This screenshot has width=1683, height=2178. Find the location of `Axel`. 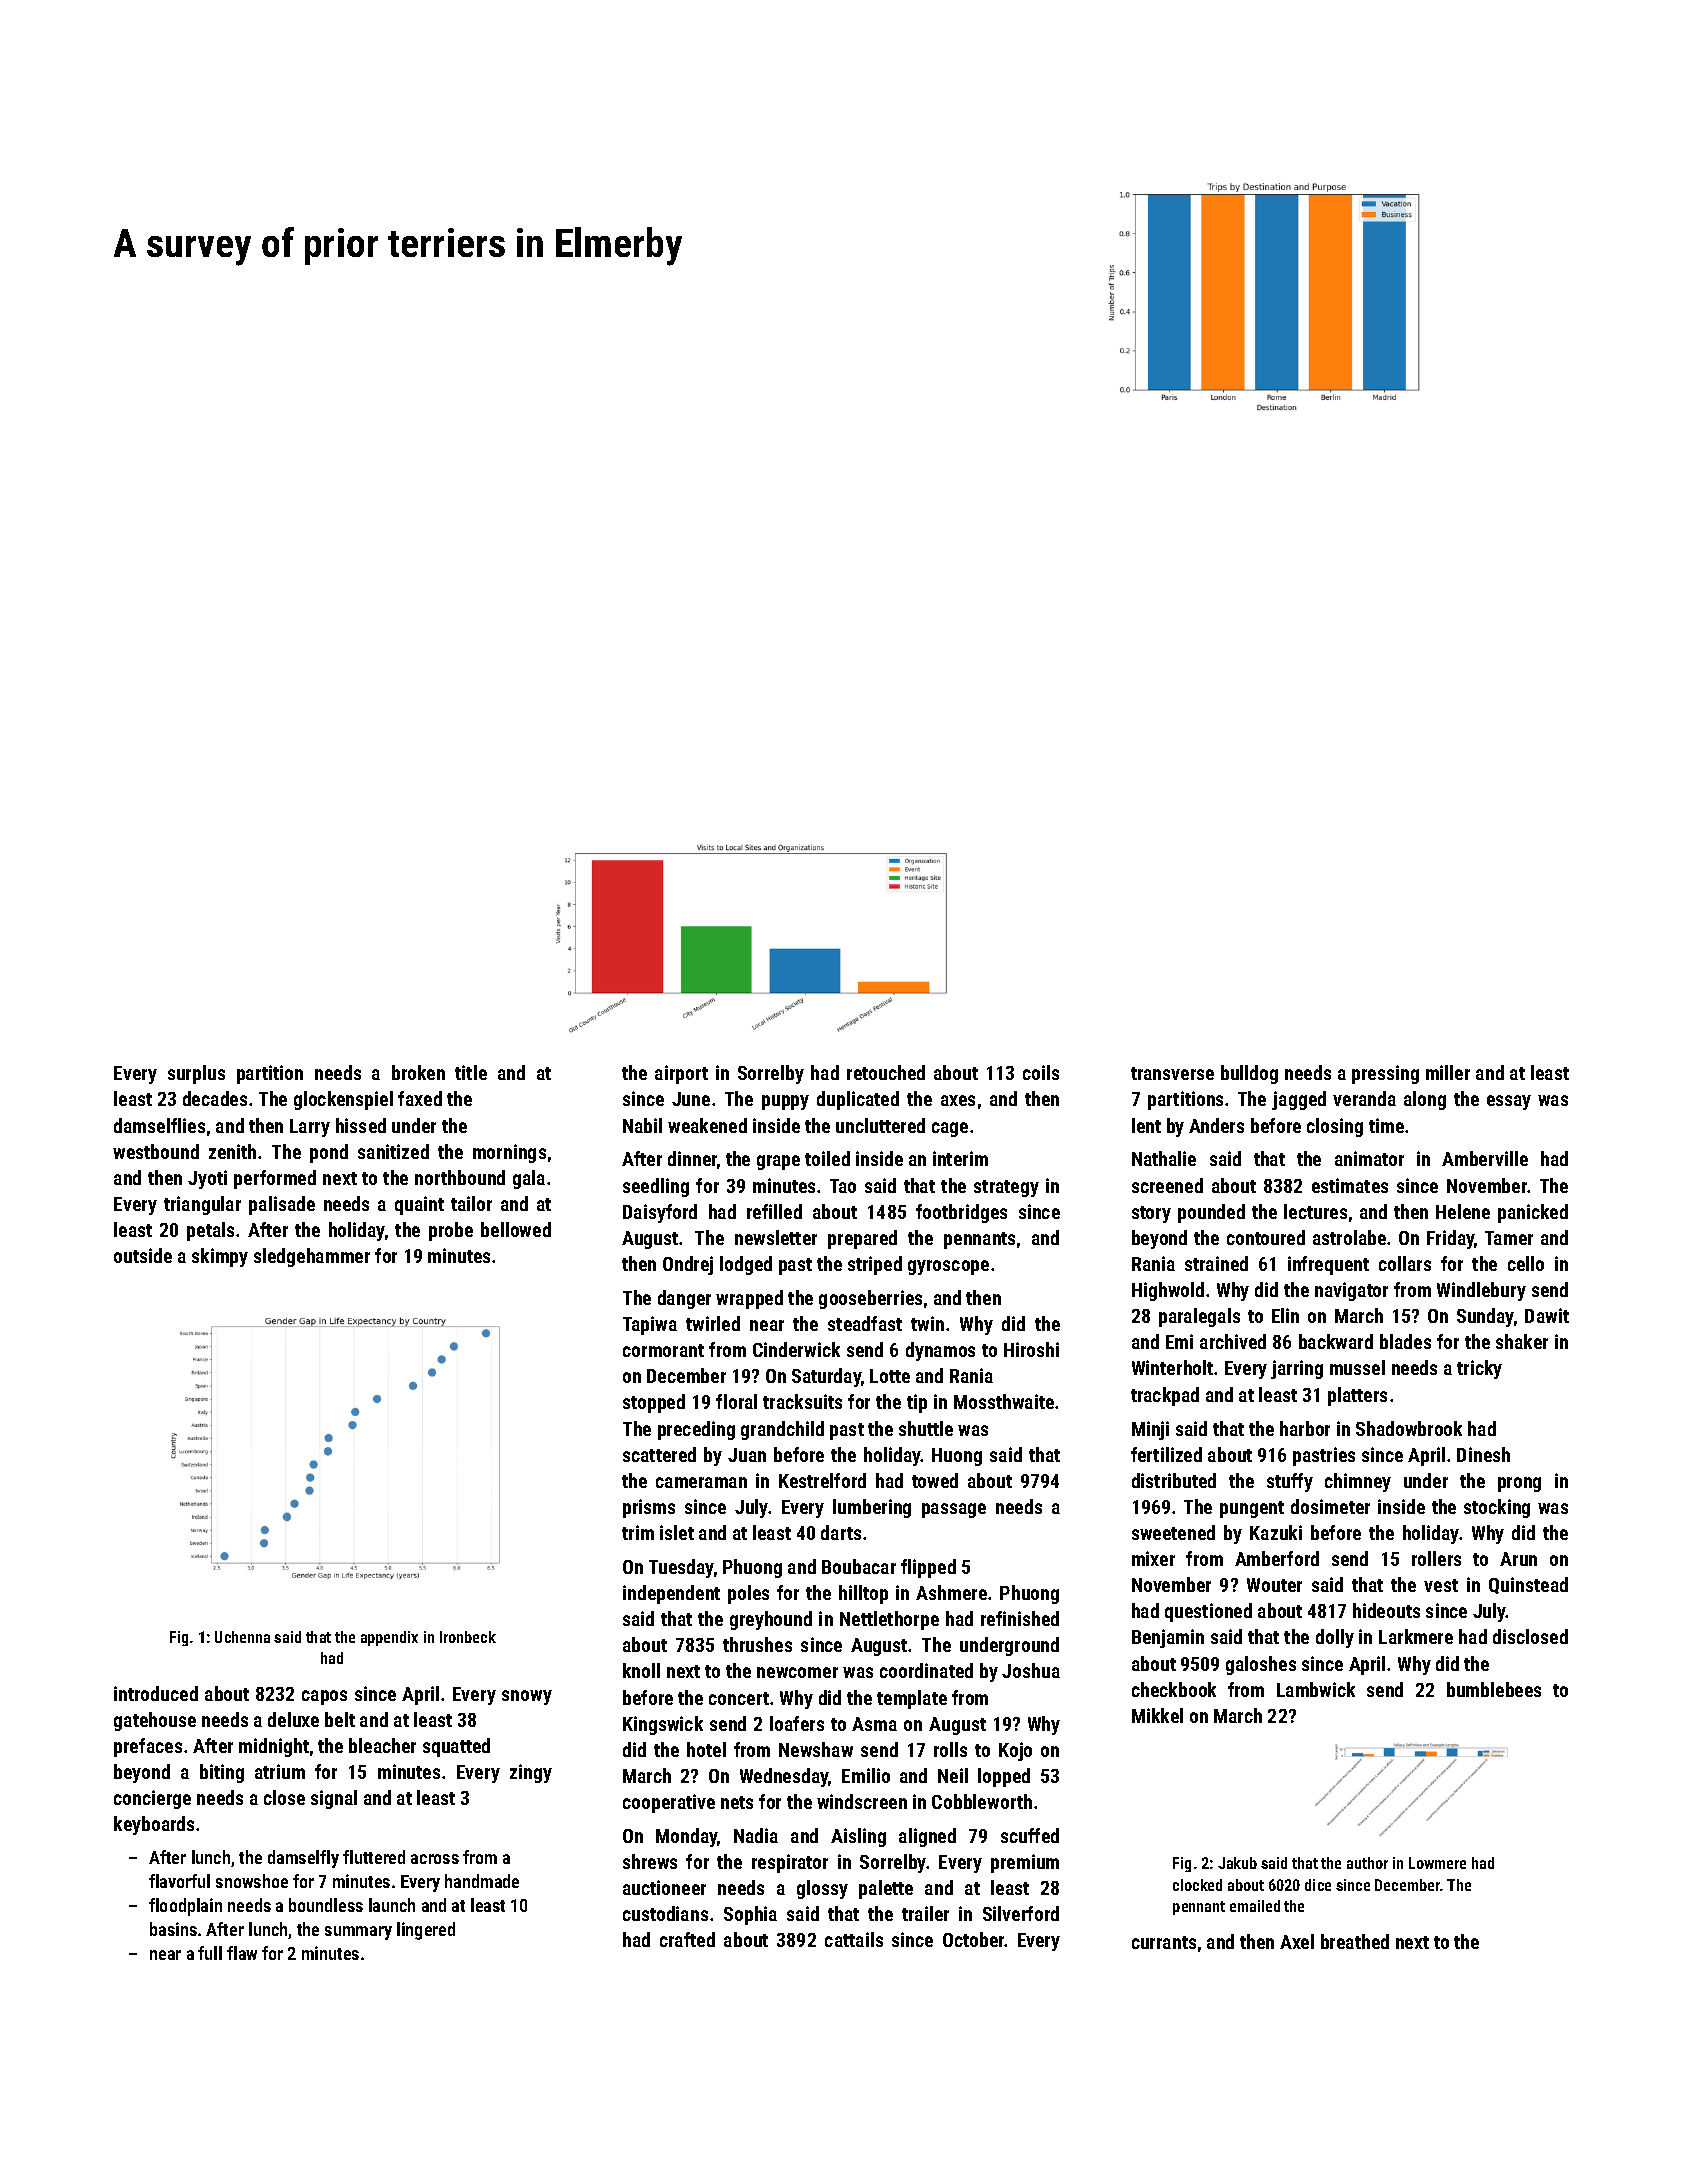

Axel is located at coordinates (1297, 1941).
